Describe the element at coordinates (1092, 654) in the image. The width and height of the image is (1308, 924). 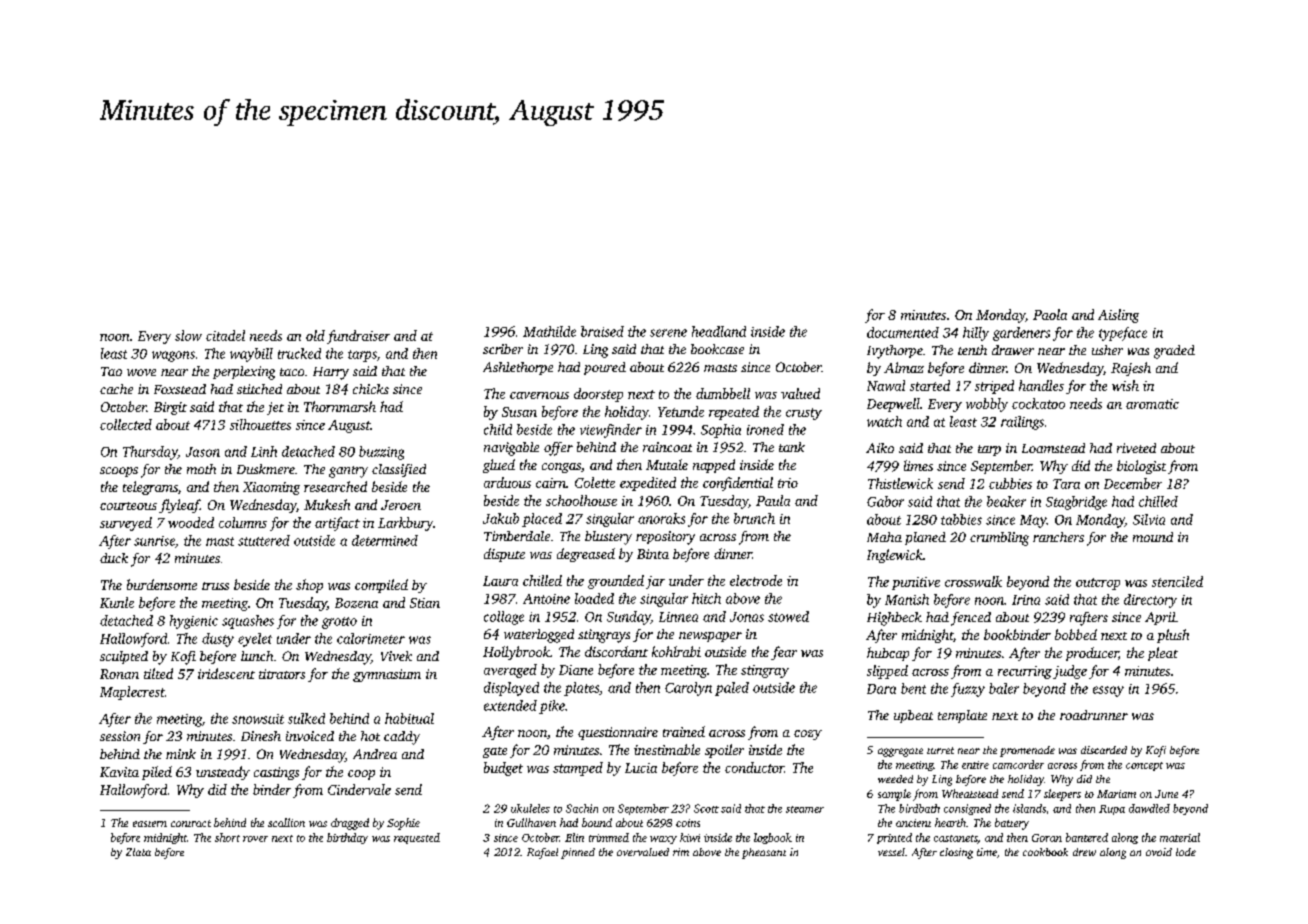
I see `producer` at that location.
